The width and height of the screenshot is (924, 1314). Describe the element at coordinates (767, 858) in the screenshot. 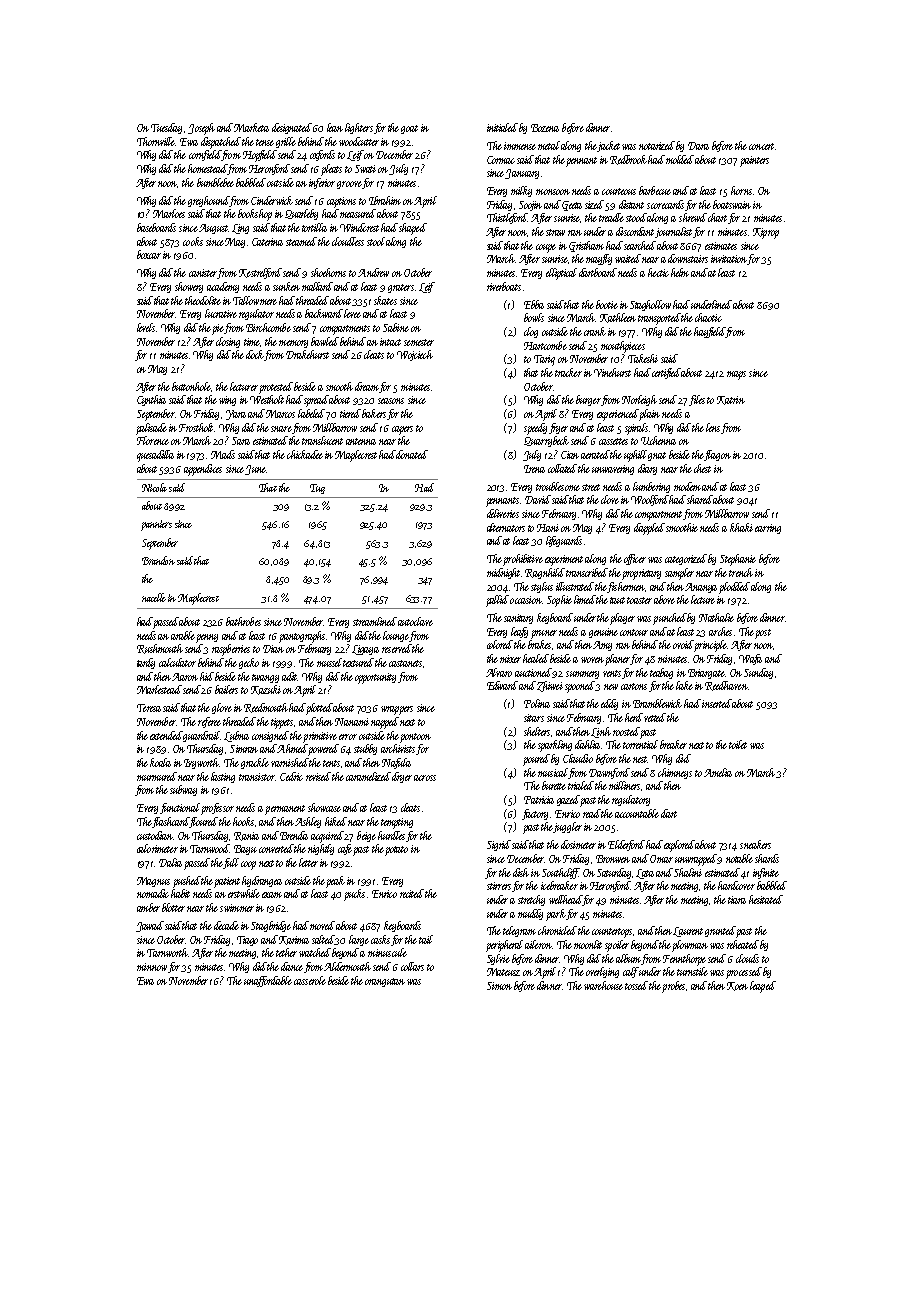

I see `shards` at that location.
